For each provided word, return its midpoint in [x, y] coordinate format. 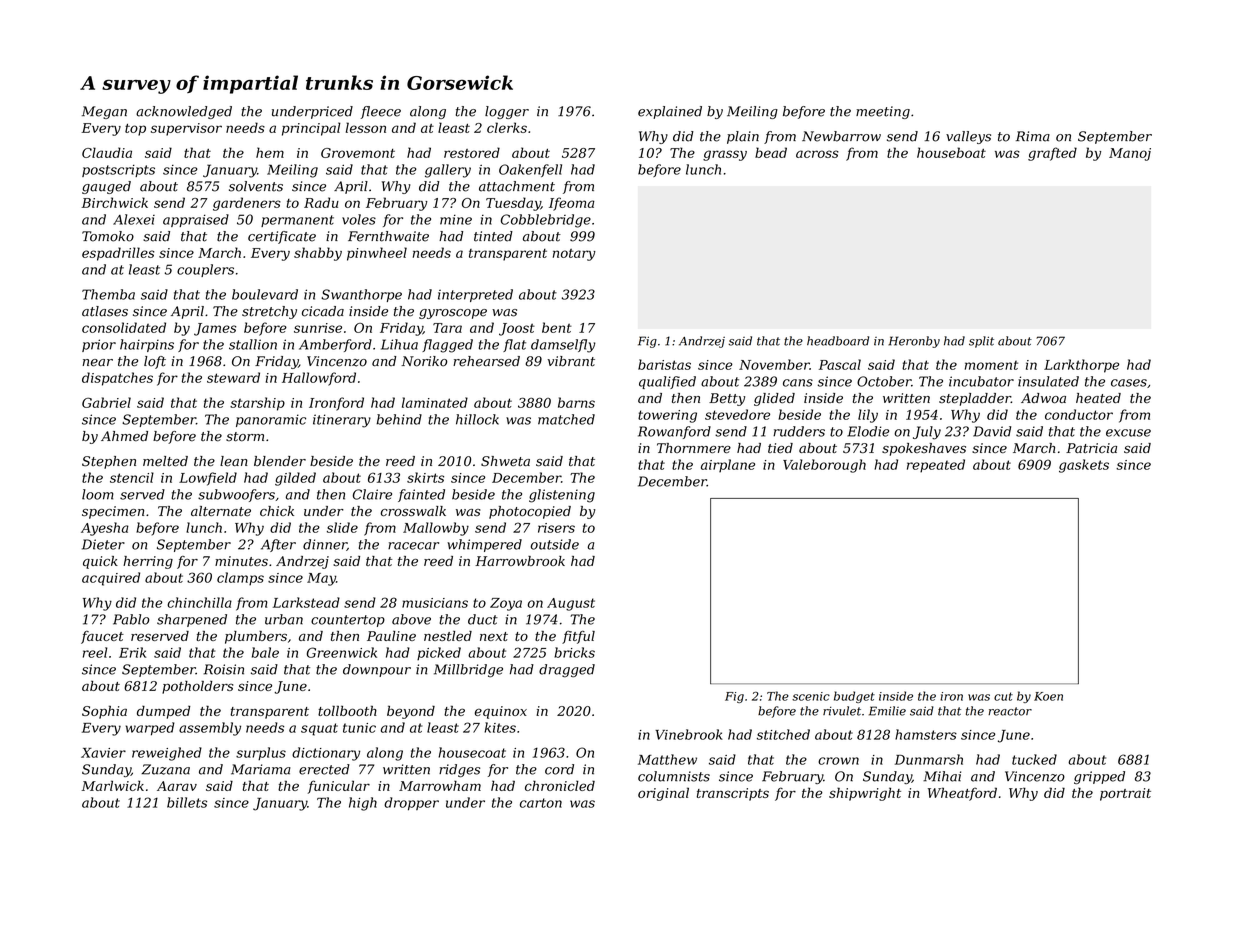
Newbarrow [841, 136]
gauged [106, 187]
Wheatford [962, 794]
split [981, 342]
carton [541, 803]
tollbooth [347, 710]
